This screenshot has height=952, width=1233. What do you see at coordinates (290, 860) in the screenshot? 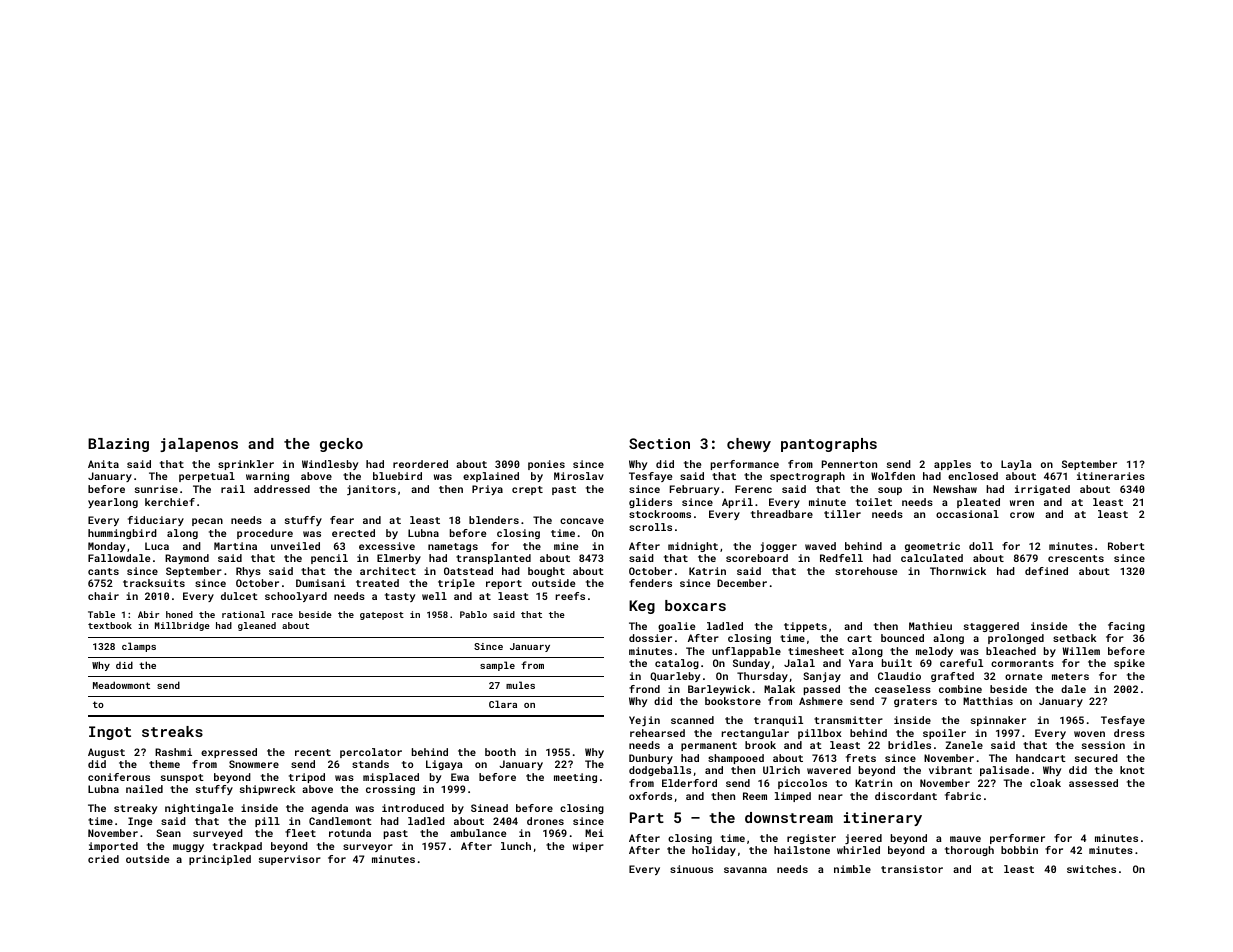
I see `supervisor` at bounding box center [290, 860].
